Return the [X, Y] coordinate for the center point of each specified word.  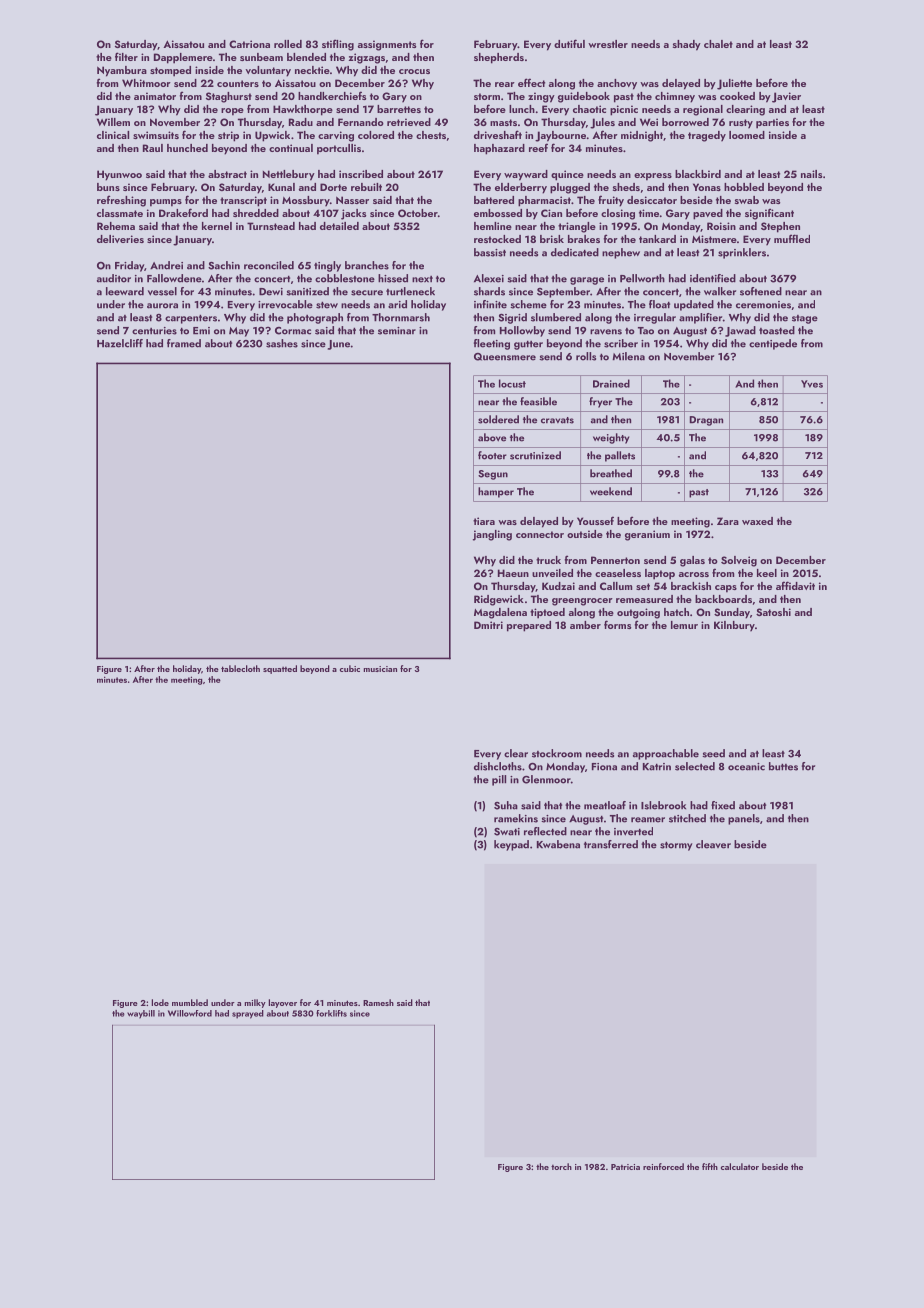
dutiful [569, 43]
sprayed [248, 1014]
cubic [350, 668]
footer [492, 455]
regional [703, 110]
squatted [280, 669]
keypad [511, 845]
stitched [687, 818]
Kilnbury [734, 626]
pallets [620, 456]
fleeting [492, 344]
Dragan [706, 421]
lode [160, 1002]
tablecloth [240, 668]
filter [126, 56]
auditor [114, 278]
